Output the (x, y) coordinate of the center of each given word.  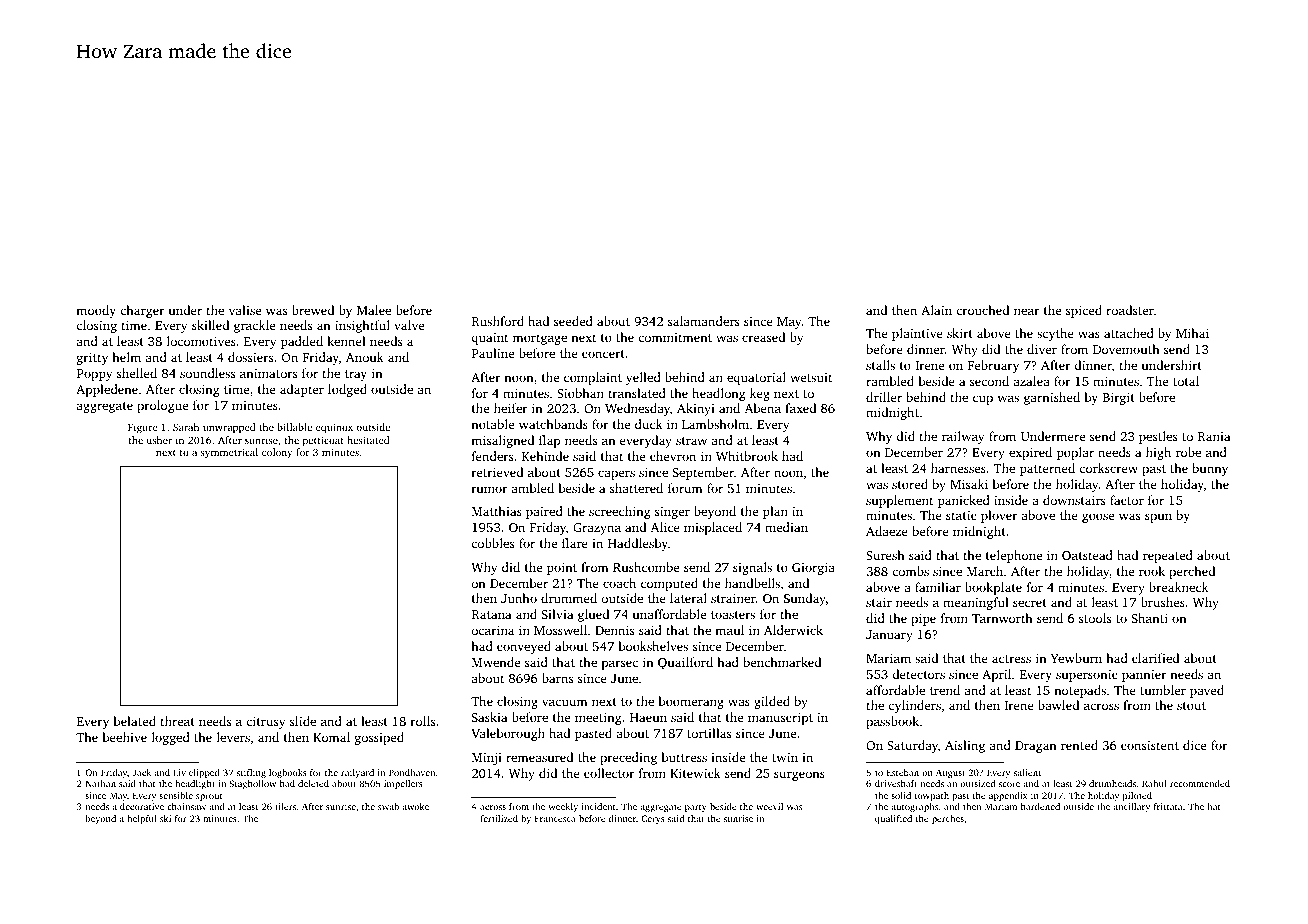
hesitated (368, 440)
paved (1207, 691)
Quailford (685, 663)
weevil (769, 806)
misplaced (713, 528)
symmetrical (229, 453)
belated (135, 721)
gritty (92, 359)
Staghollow (252, 784)
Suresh (885, 555)
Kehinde (545, 456)
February (993, 366)
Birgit (1119, 399)
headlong (718, 394)
